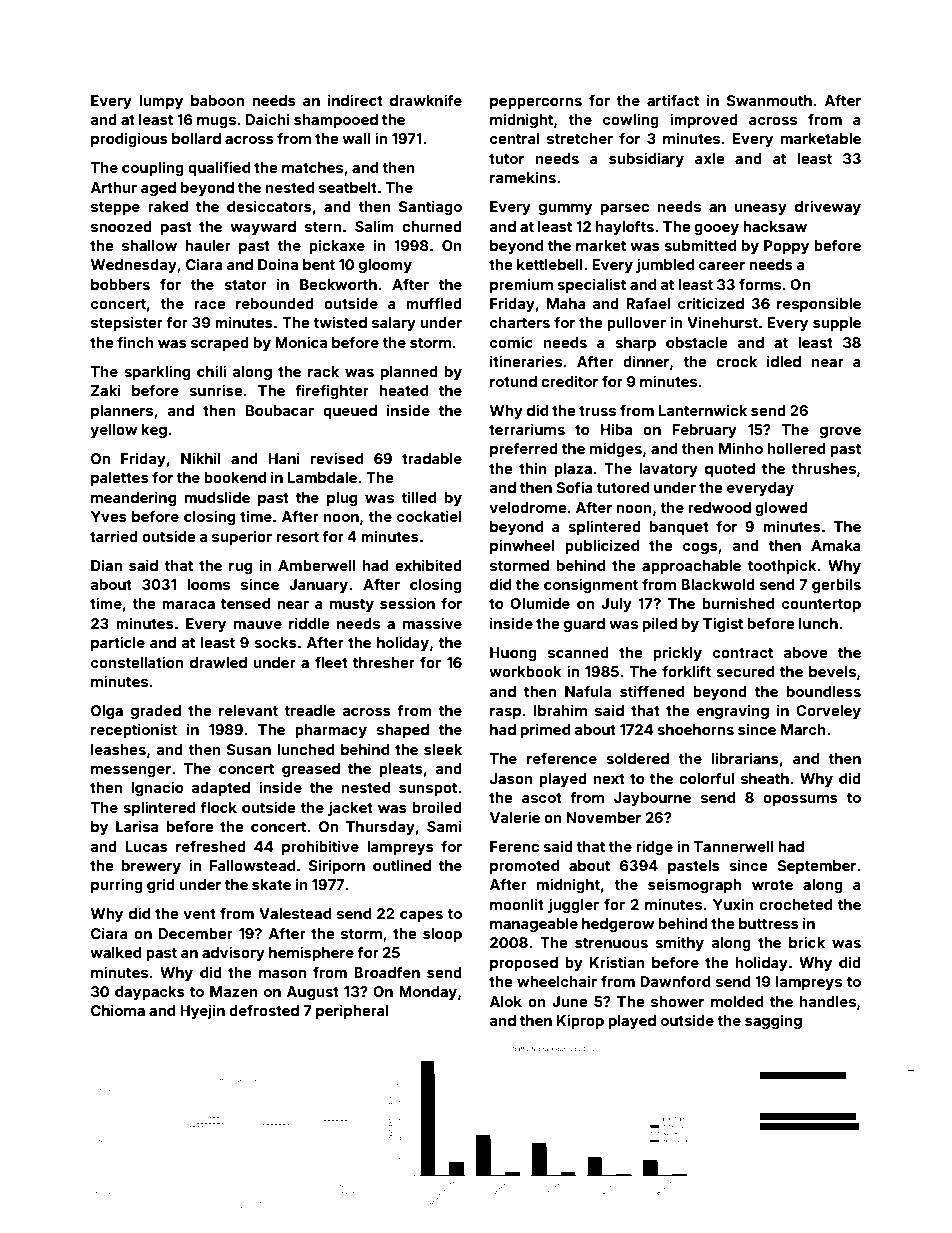 The image size is (952, 1233). I want to click on muffled, so click(434, 303).
